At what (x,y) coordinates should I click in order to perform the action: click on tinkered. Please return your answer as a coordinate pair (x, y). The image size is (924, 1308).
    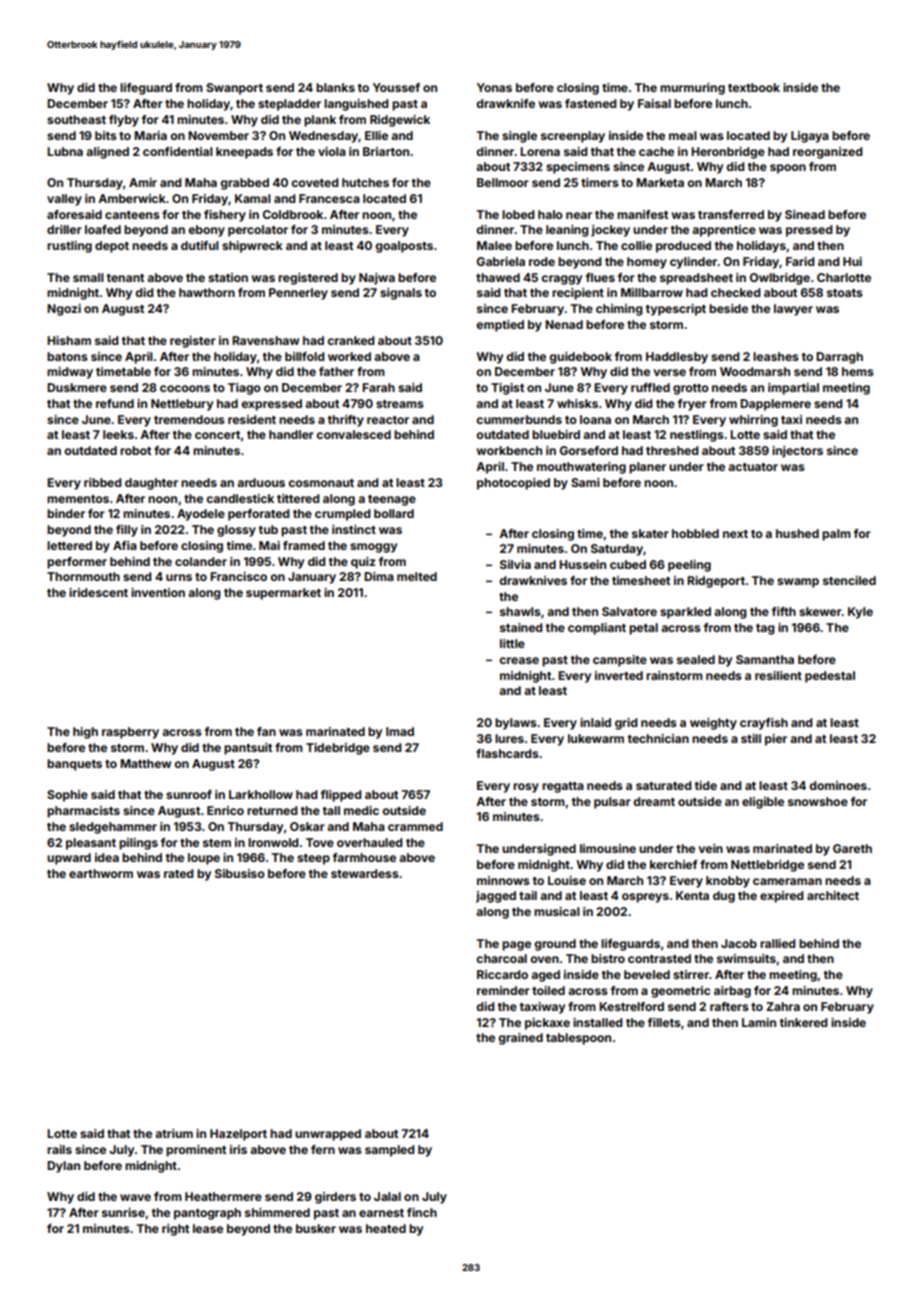
    Looking at the image, I should click on (804, 1022).
